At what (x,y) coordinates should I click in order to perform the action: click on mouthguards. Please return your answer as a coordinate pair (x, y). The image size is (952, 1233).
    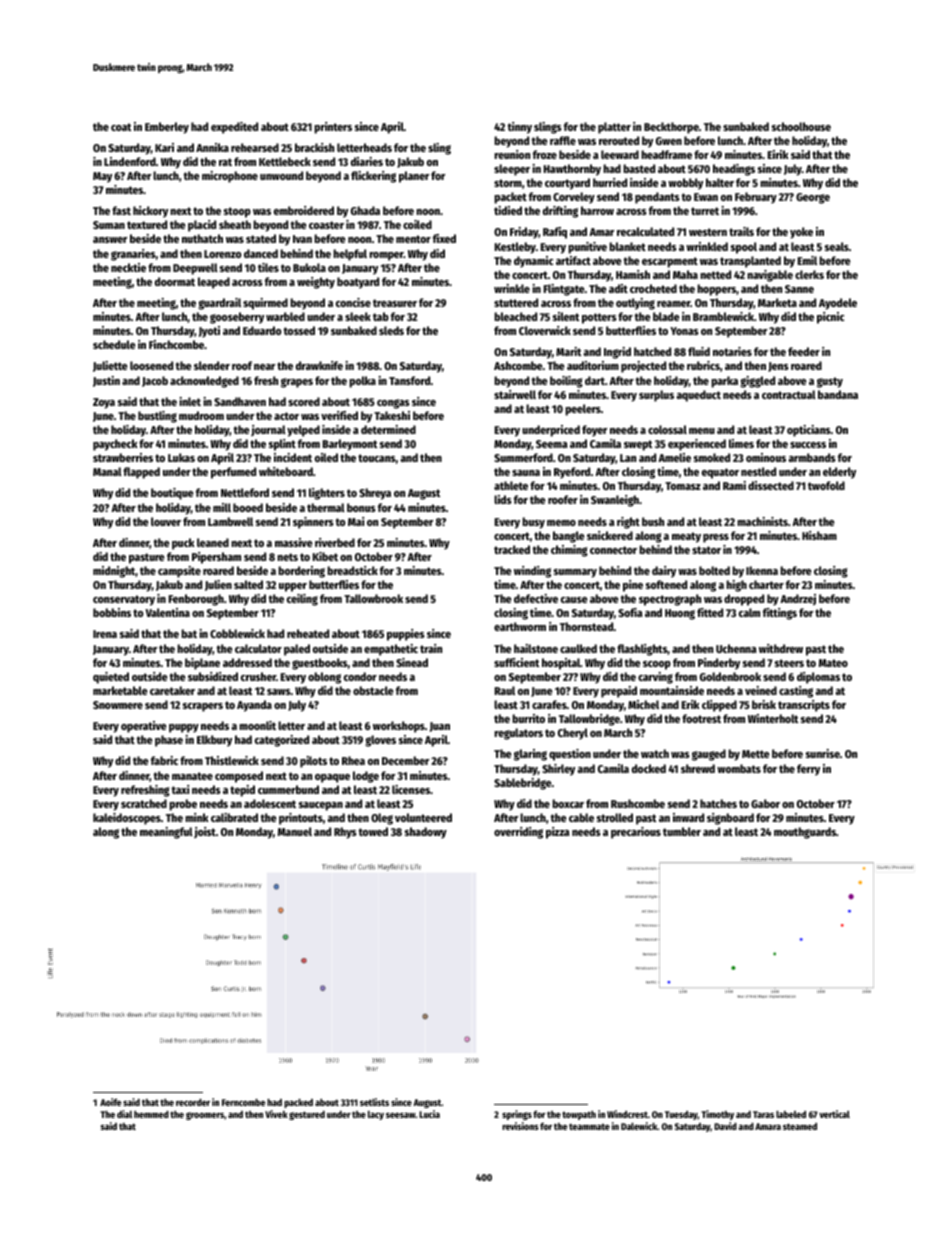
    Looking at the image, I should click on (805, 833).
